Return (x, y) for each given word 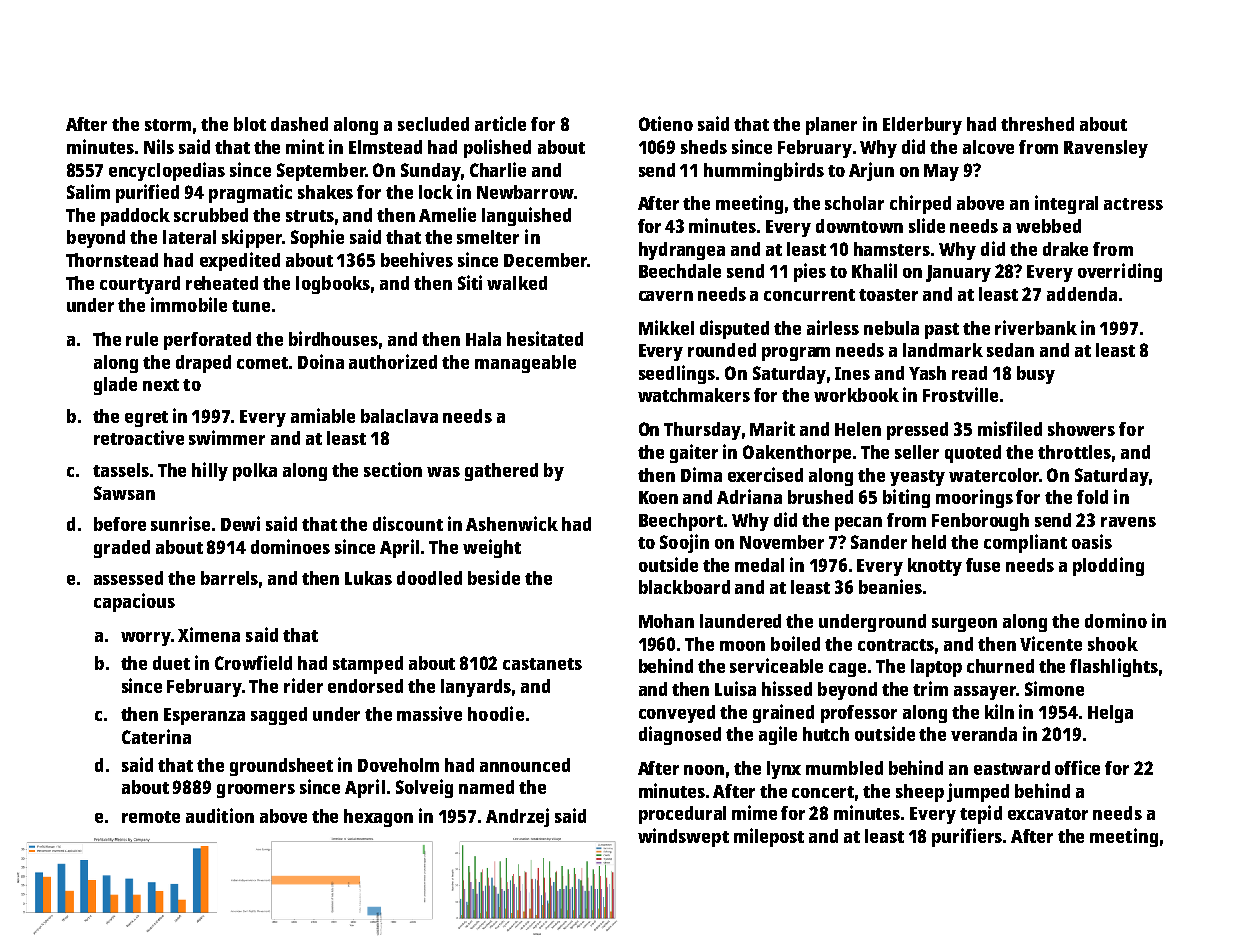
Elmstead (385, 147)
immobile (189, 304)
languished (526, 216)
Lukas (368, 578)
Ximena (209, 634)
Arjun (871, 171)
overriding (1120, 272)
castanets (542, 664)
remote (151, 817)
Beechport (681, 522)
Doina (321, 361)
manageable (525, 364)
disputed (734, 329)
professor (859, 714)
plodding (1108, 566)
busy (1036, 375)
